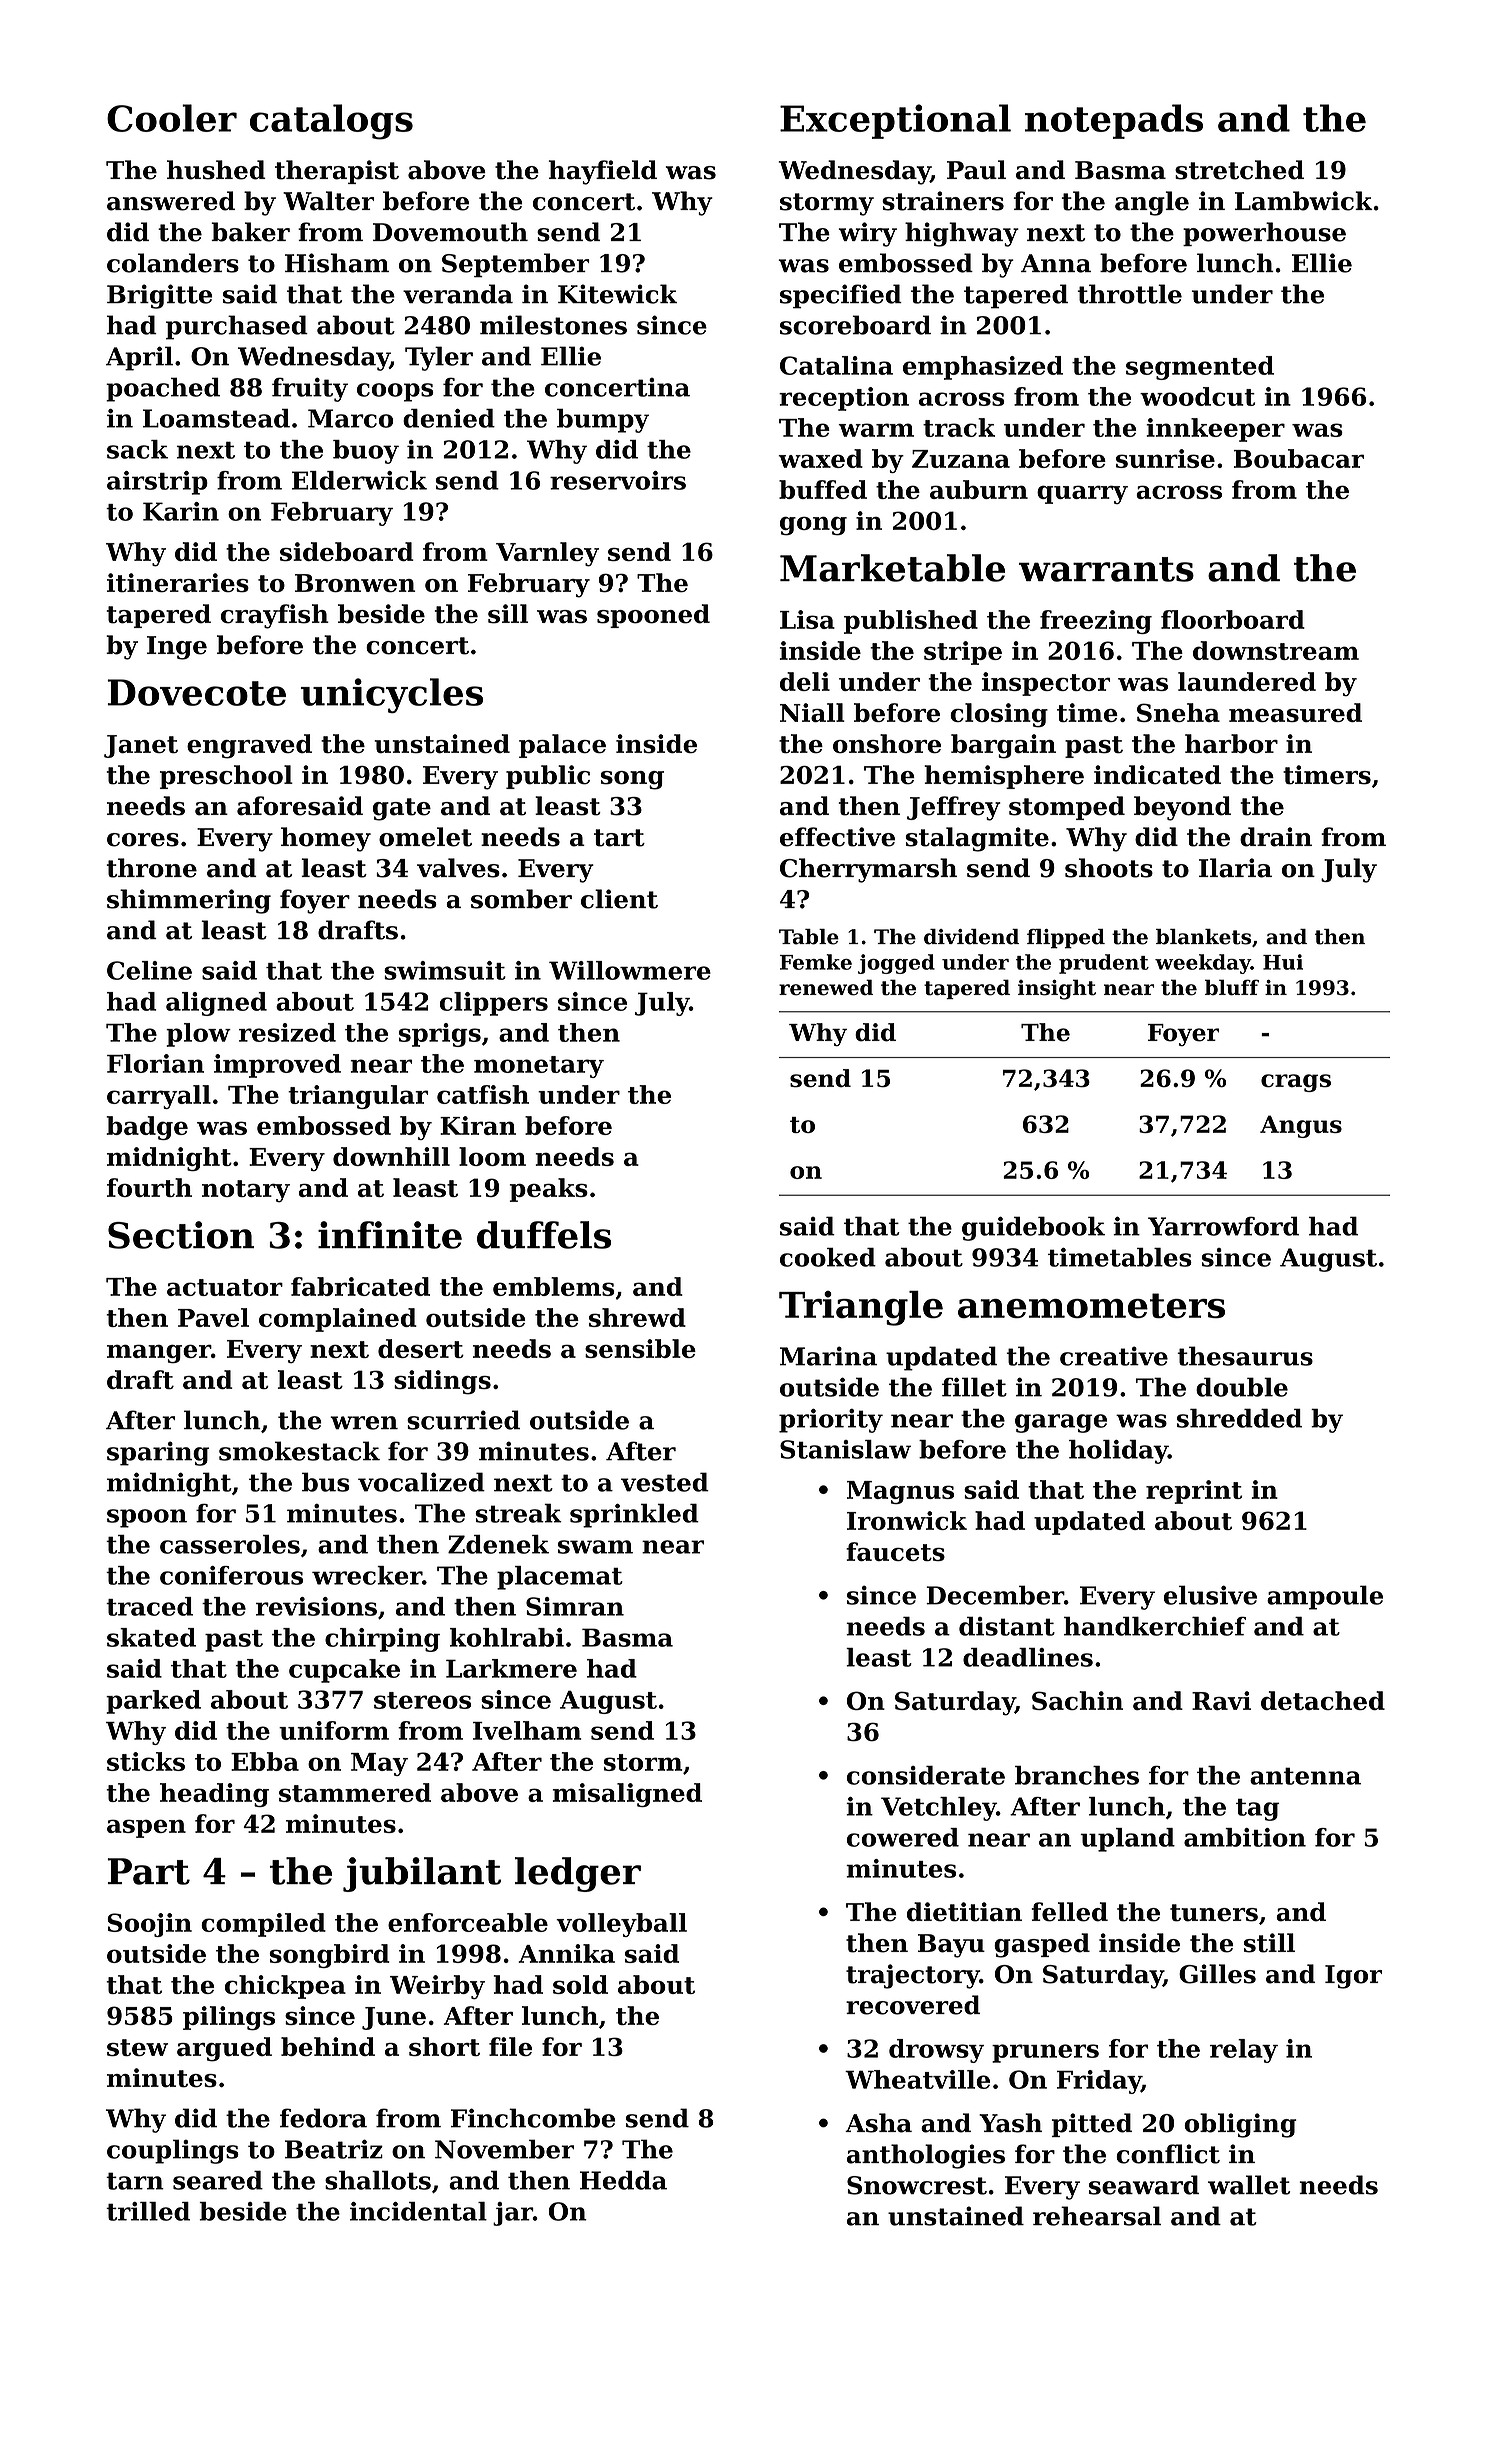 This screenshot has width=1496, height=2464. Describe the element at coordinates (640, 1348) in the screenshot. I see `sensible` at that location.
